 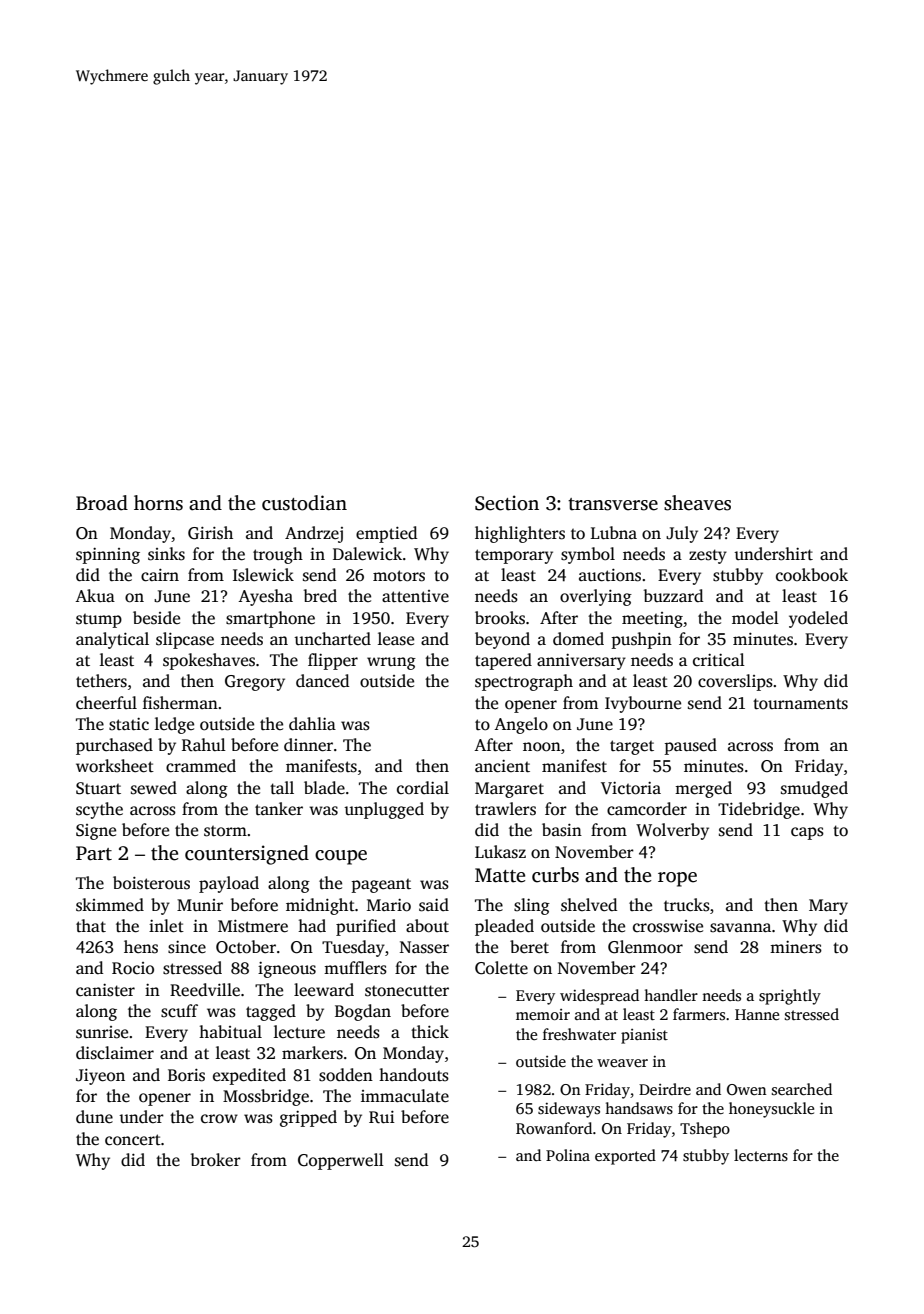 I want to click on caps, so click(x=807, y=833).
